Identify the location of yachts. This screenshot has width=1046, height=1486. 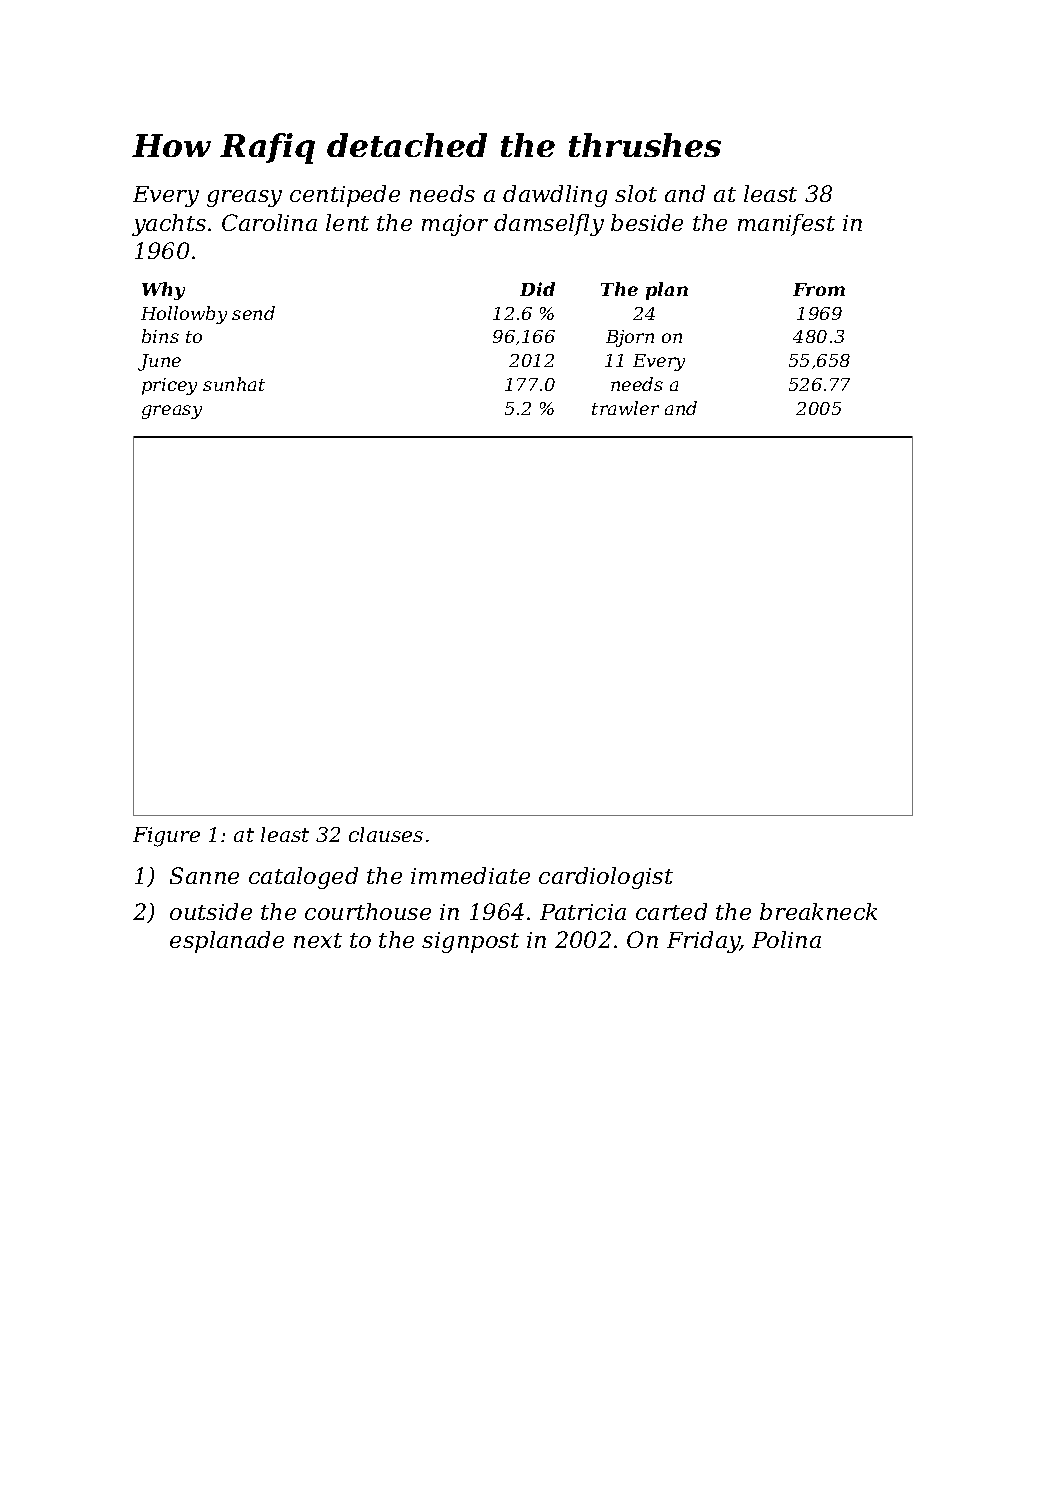
(169, 225).
